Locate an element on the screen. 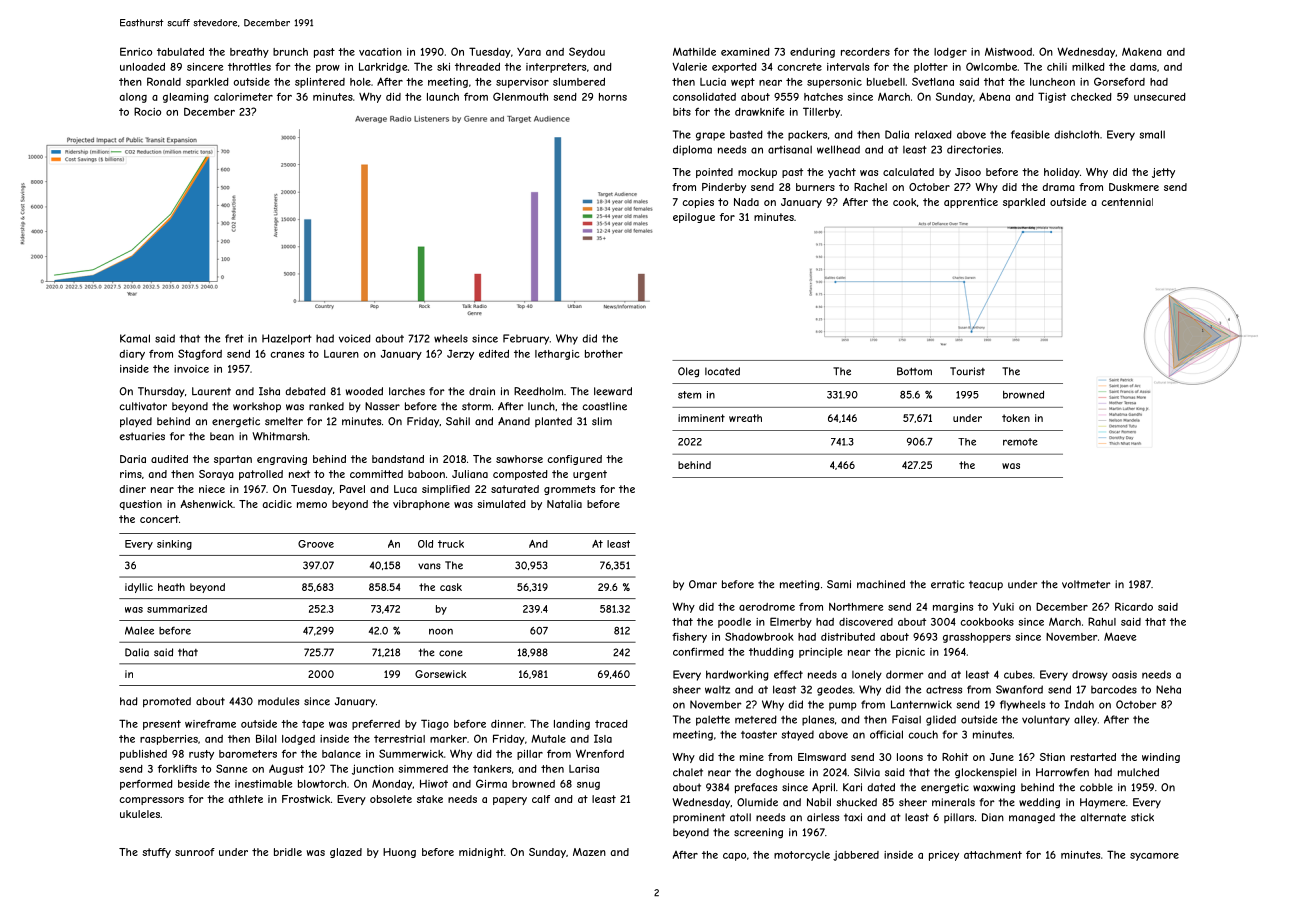 The image size is (1308, 924). Omar is located at coordinates (703, 584).
